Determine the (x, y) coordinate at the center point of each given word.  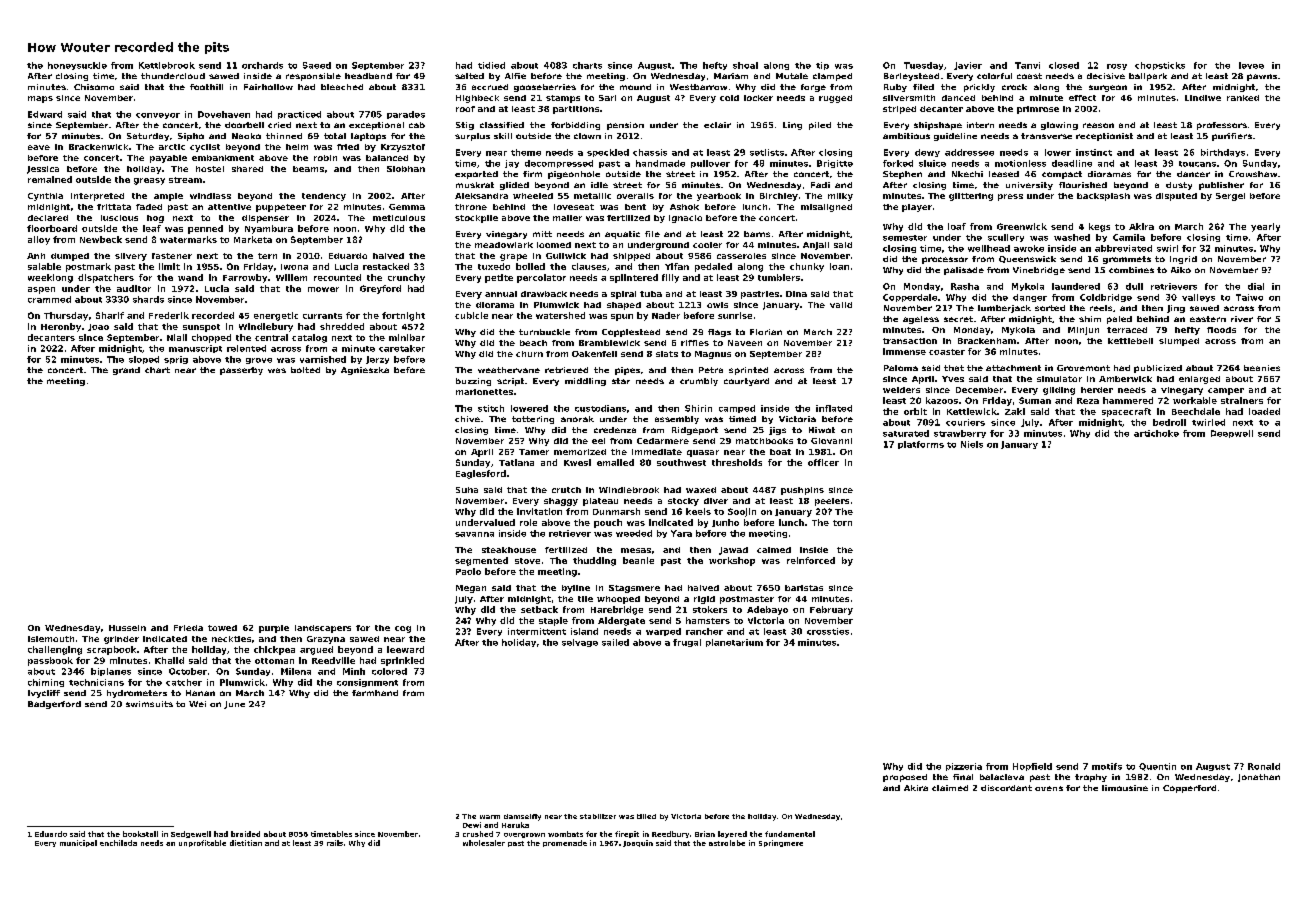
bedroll (1169, 422)
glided (514, 186)
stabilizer (598, 816)
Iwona (294, 267)
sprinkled (402, 661)
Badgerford (54, 705)
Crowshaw (1253, 174)
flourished (1083, 185)
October (188, 671)
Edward (45, 114)
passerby (241, 371)
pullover (710, 164)
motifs (1107, 766)
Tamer (534, 452)
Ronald (1264, 766)
